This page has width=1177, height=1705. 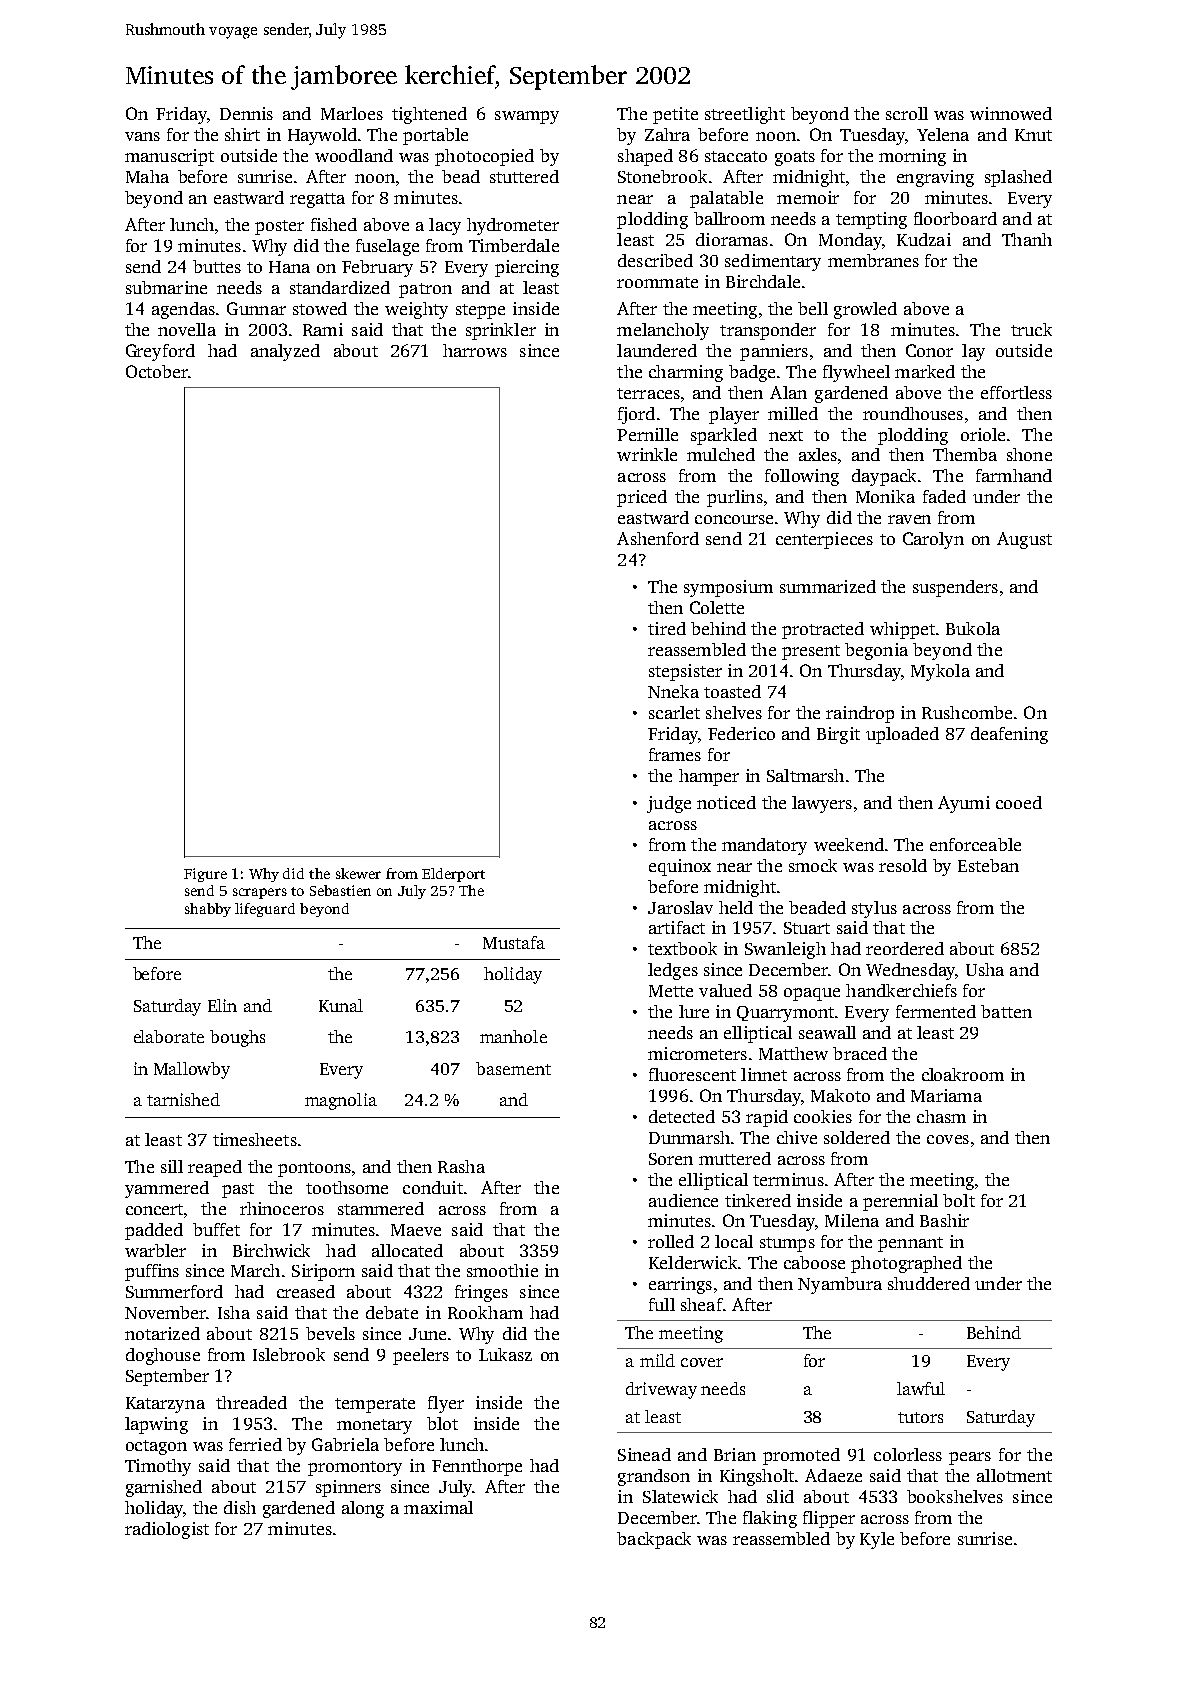 What do you see at coordinates (877, 1540) in the page?
I see `Kyle` at bounding box center [877, 1540].
